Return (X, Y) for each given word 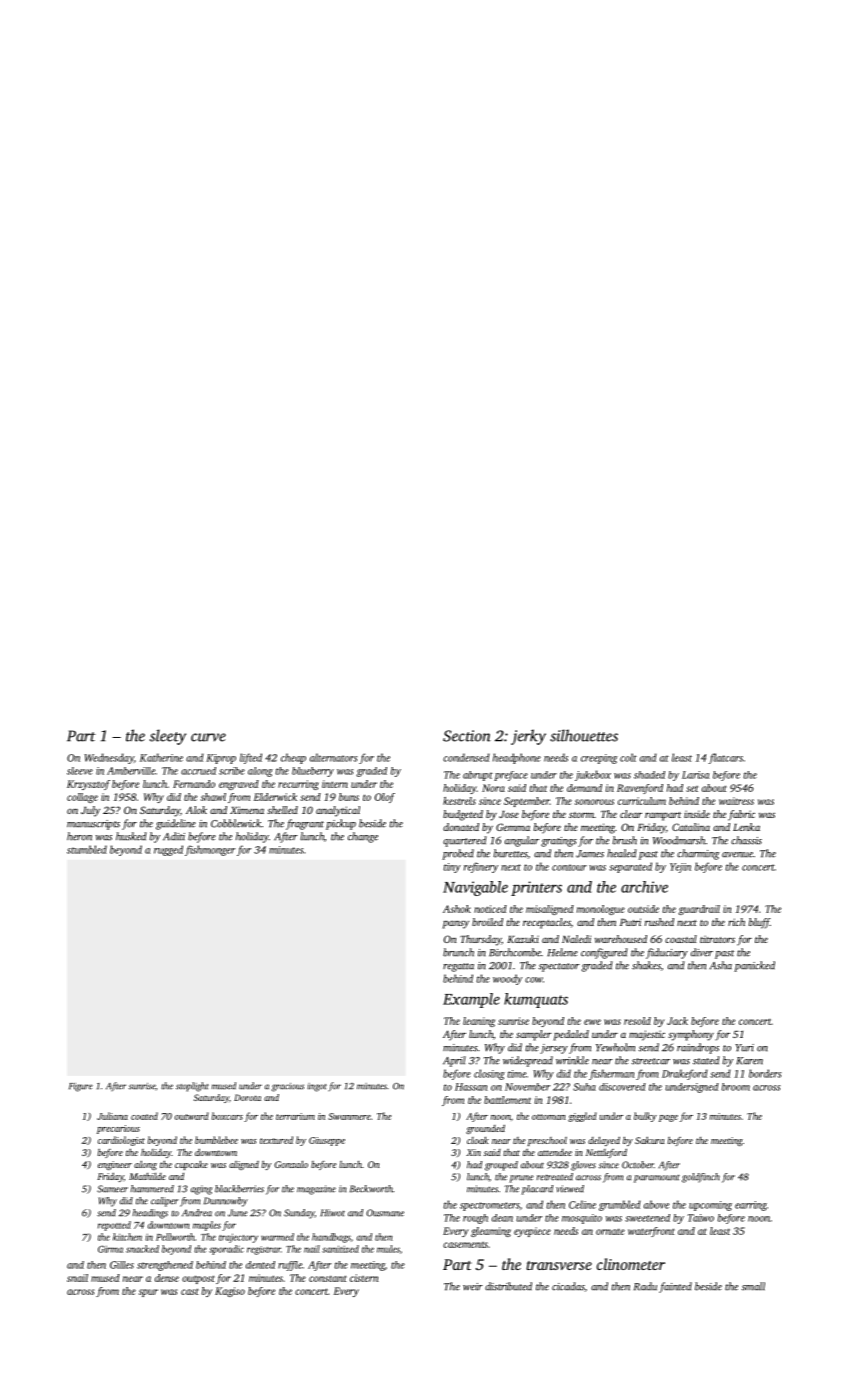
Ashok (457, 909)
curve (208, 737)
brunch (458, 952)
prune (521, 1179)
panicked (754, 966)
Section (467, 736)
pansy (455, 924)
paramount (657, 1178)
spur (148, 1293)
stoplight (192, 1087)
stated (706, 1060)
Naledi (576, 939)
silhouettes (584, 735)
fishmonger (210, 850)
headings (150, 1214)
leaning (479, 1022)
